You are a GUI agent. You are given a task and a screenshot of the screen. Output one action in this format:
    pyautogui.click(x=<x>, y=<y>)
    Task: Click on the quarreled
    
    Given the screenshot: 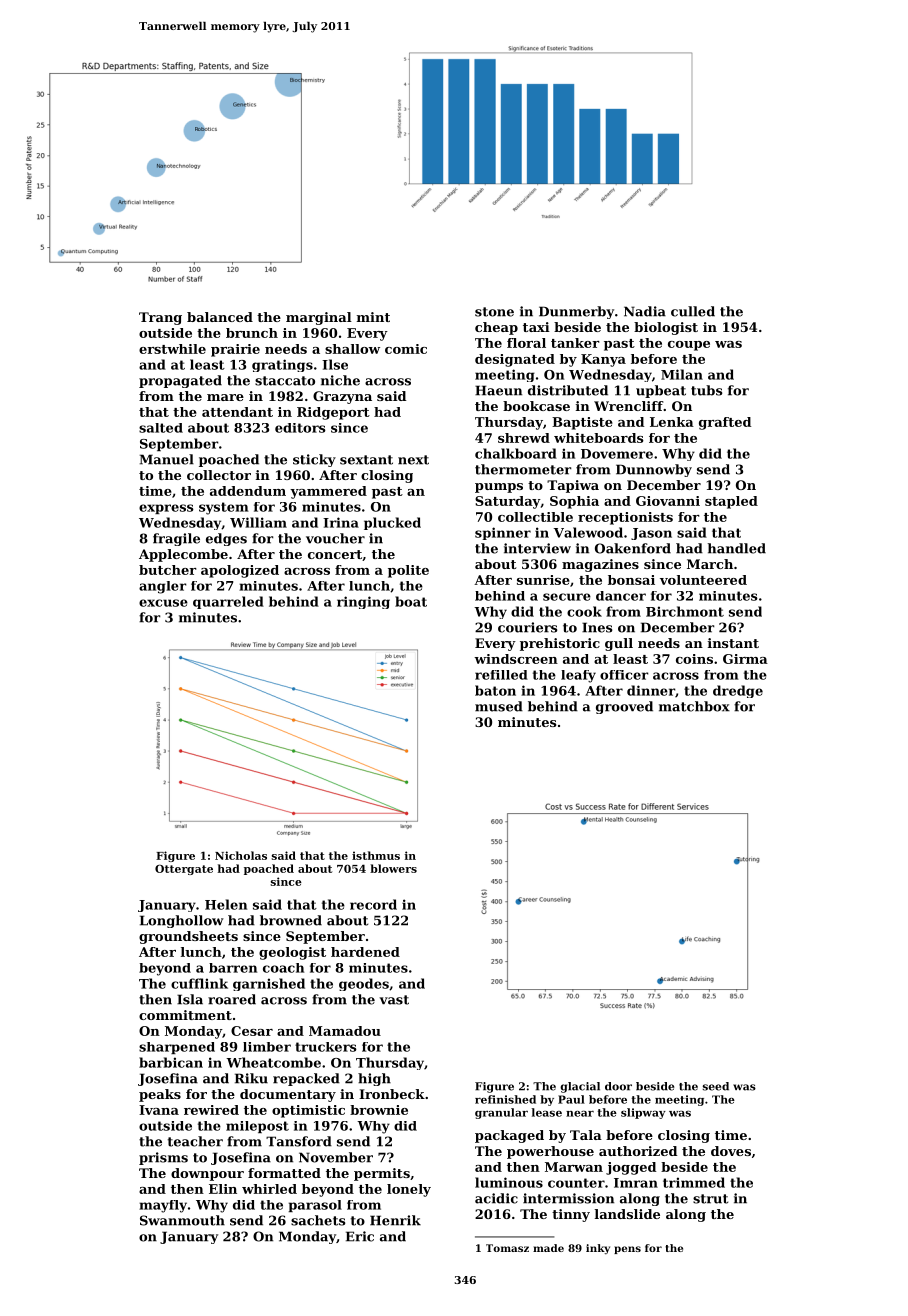 What is the action you would take?
    pyautogui.click(x=228, y=602)
